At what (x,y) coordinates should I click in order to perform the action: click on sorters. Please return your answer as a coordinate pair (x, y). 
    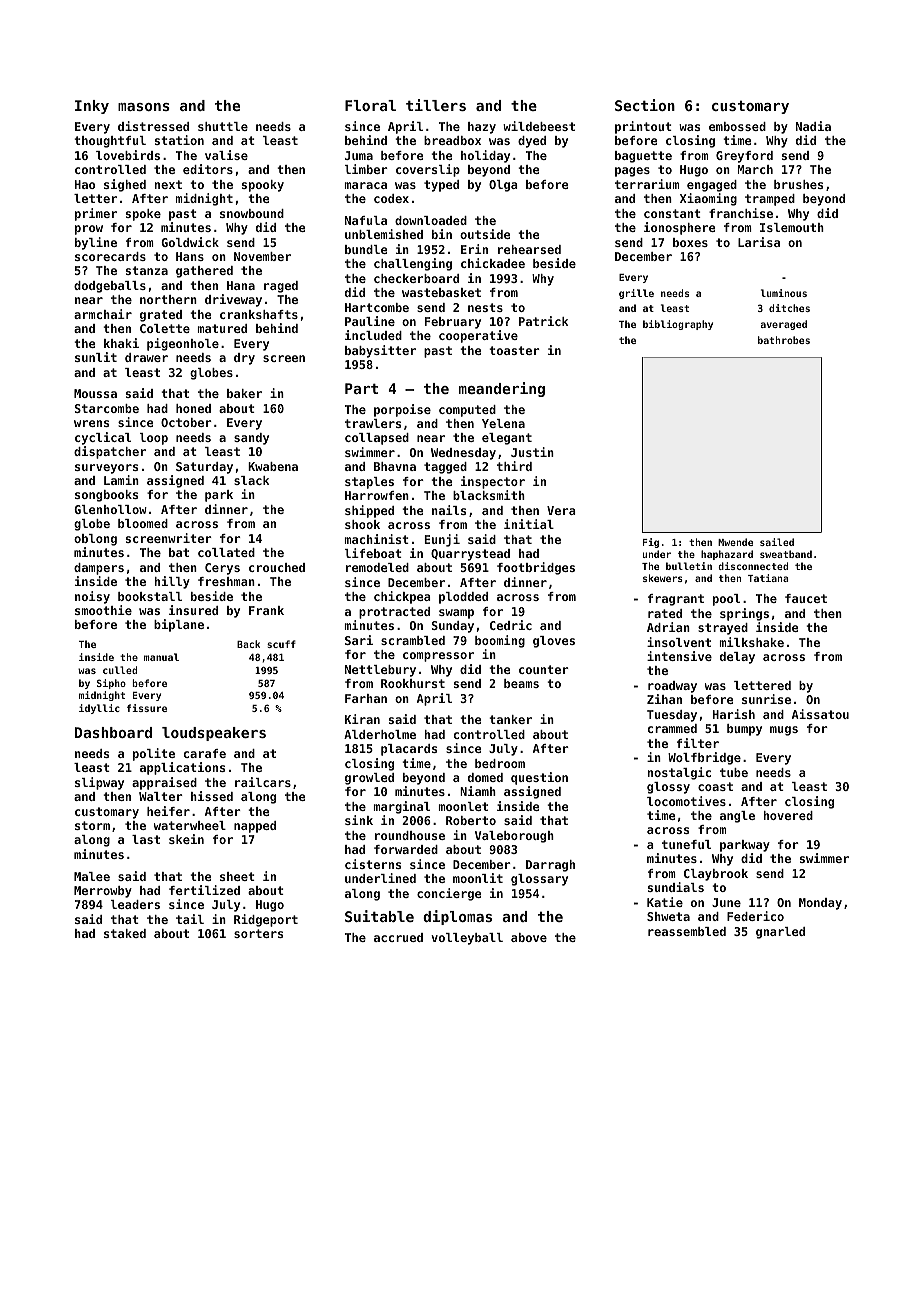
    Looking at the image, I should click on (258, 933).
